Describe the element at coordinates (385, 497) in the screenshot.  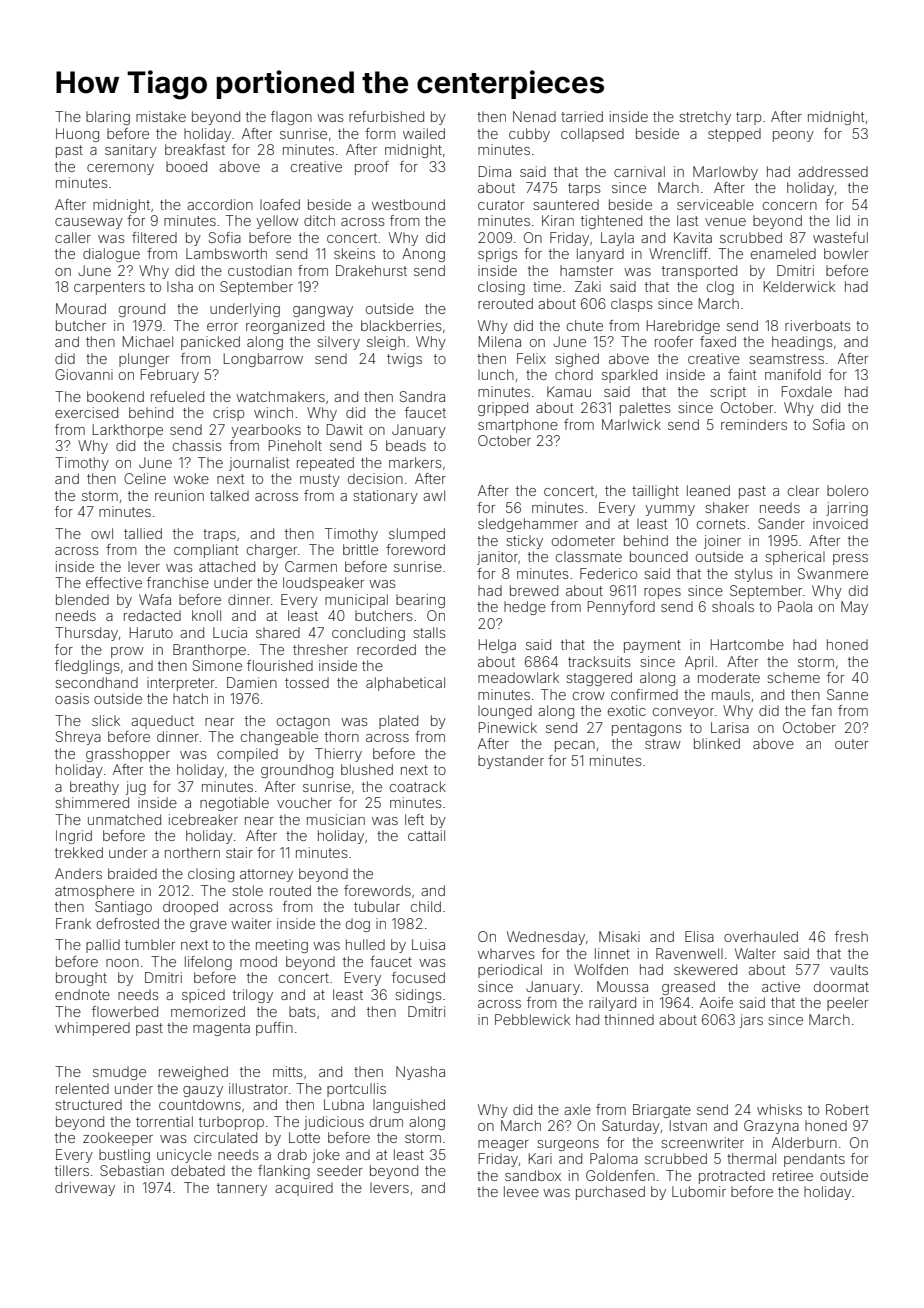
I see `stationary` at that location.
